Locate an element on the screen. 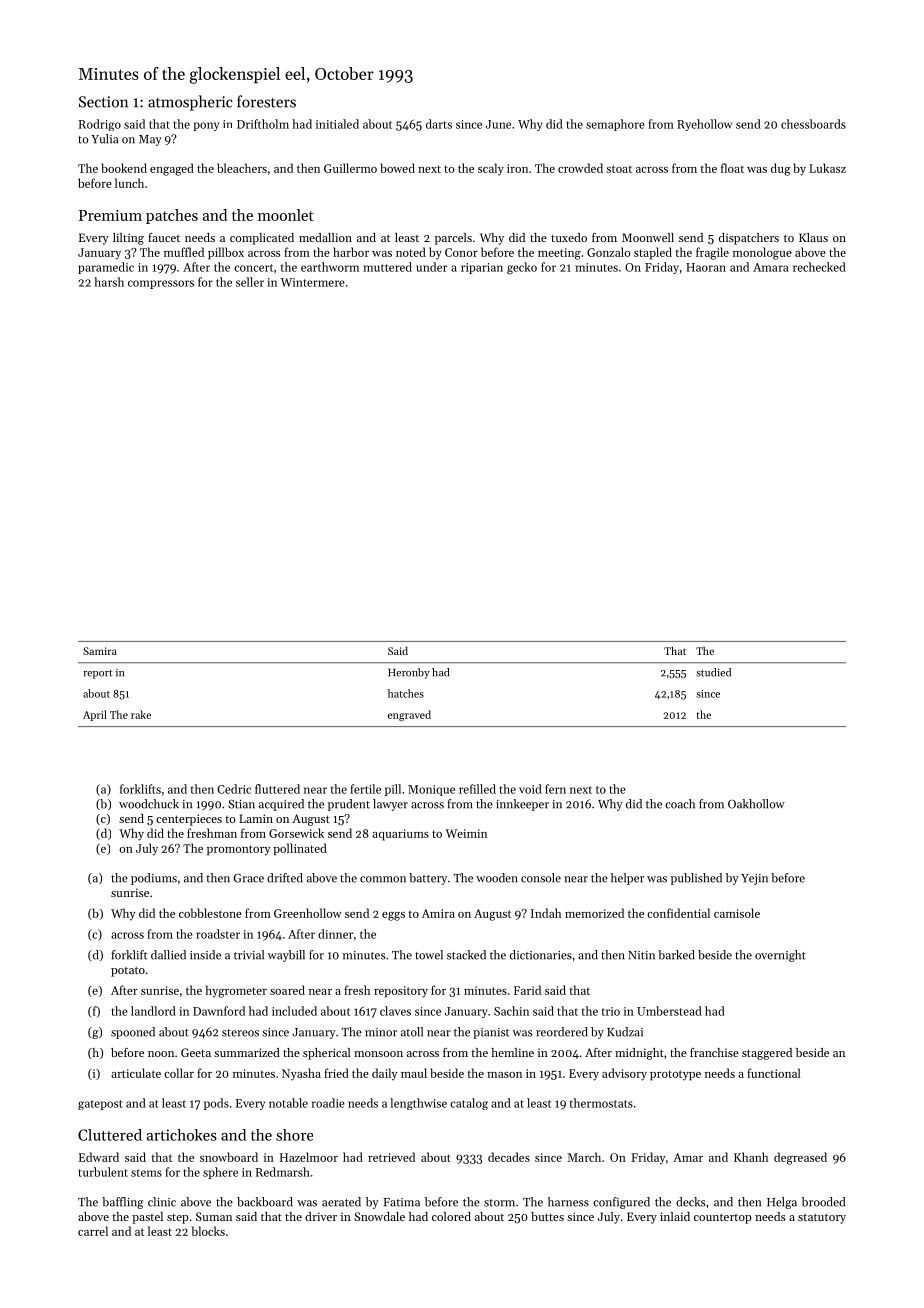 This screenshot has height=1308, width=924. Farid is located at coordinates (527, 990).
